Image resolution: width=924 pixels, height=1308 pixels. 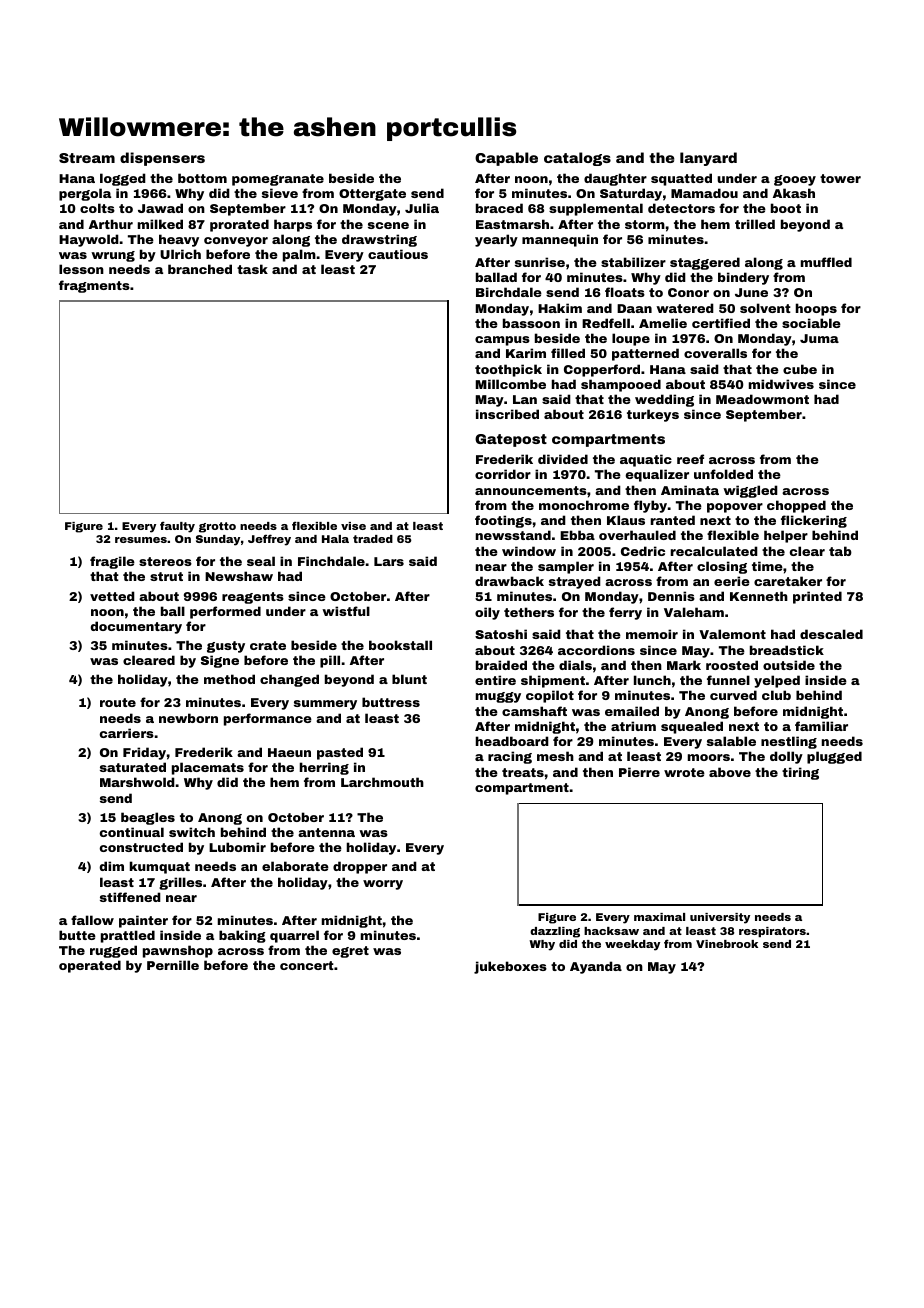 I want to click on catalogs, so click(x=577, y=159).
